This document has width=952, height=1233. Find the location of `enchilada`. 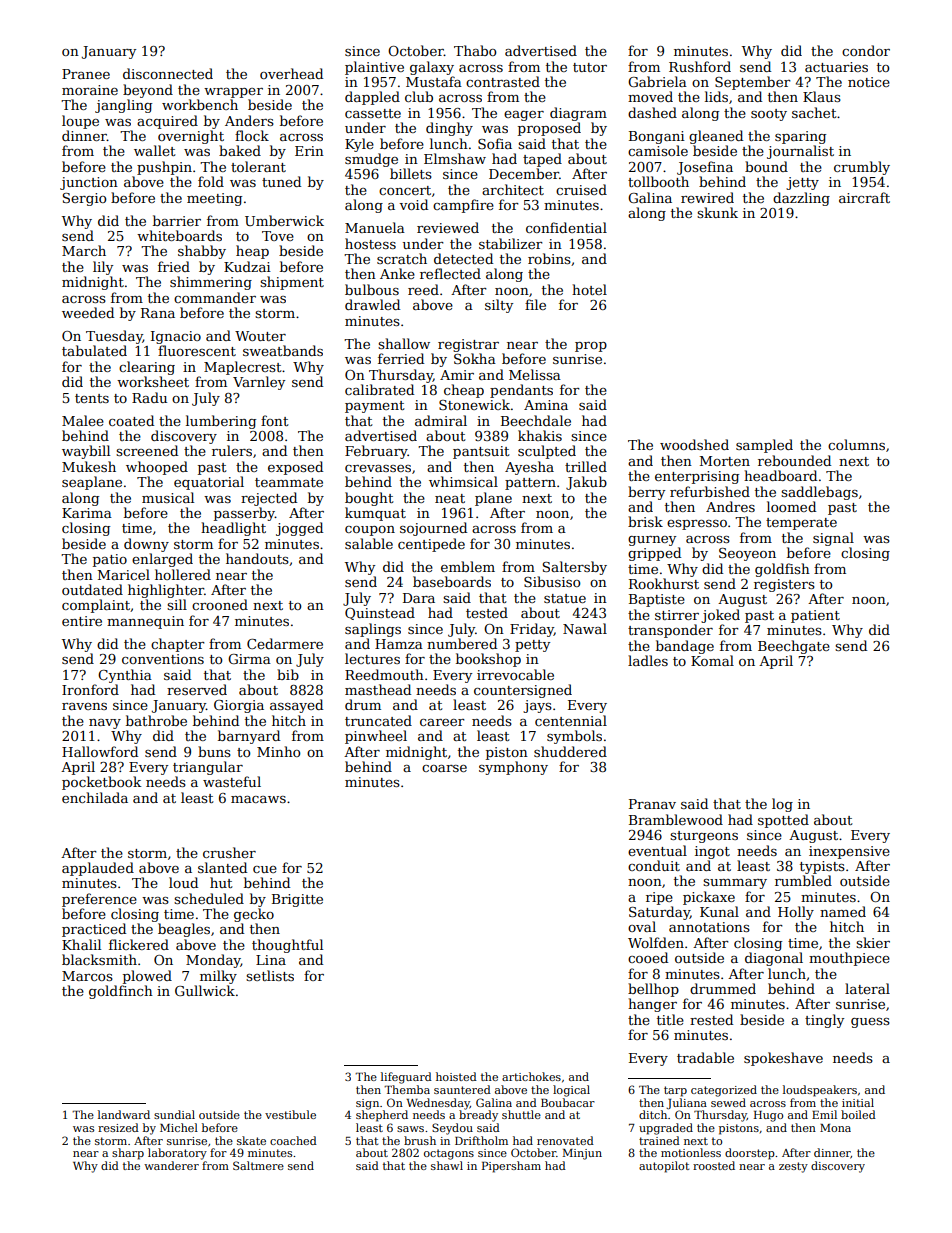

enchilada is located at coordinates (95, 797).
